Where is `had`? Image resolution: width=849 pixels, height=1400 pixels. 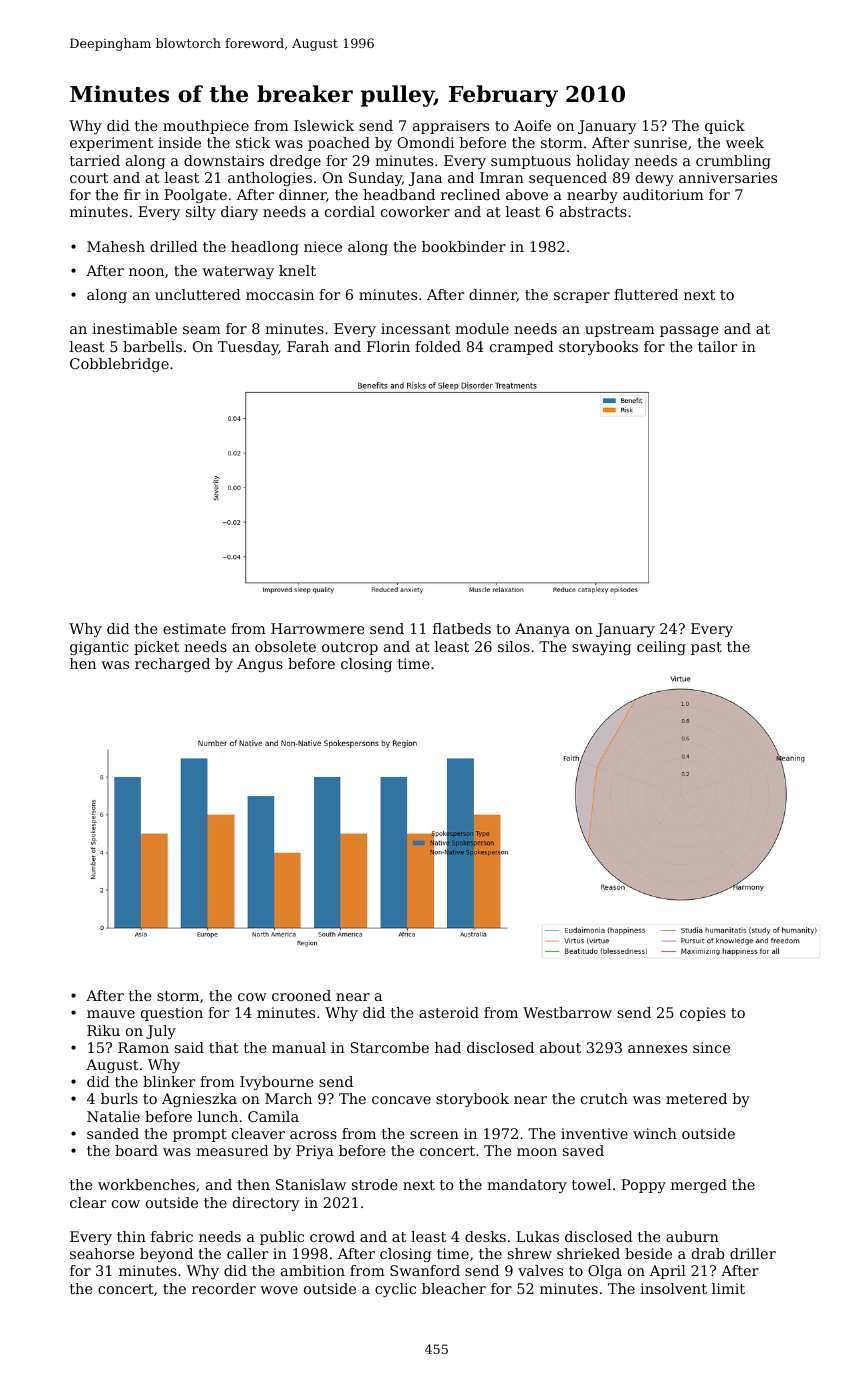 had is located at coordinates (448, 1047).
